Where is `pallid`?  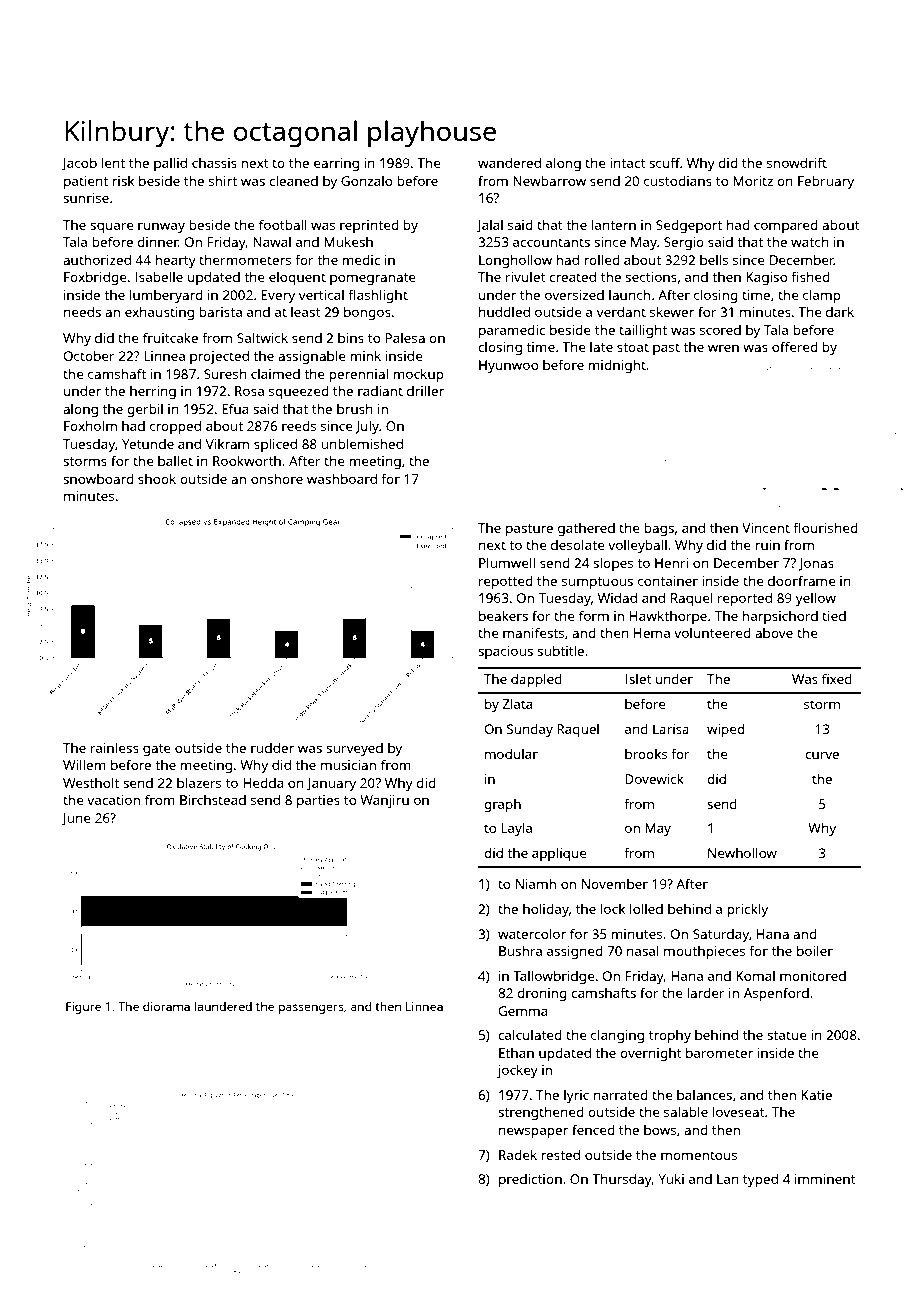
pallid is located at coordinates (170, 164).
